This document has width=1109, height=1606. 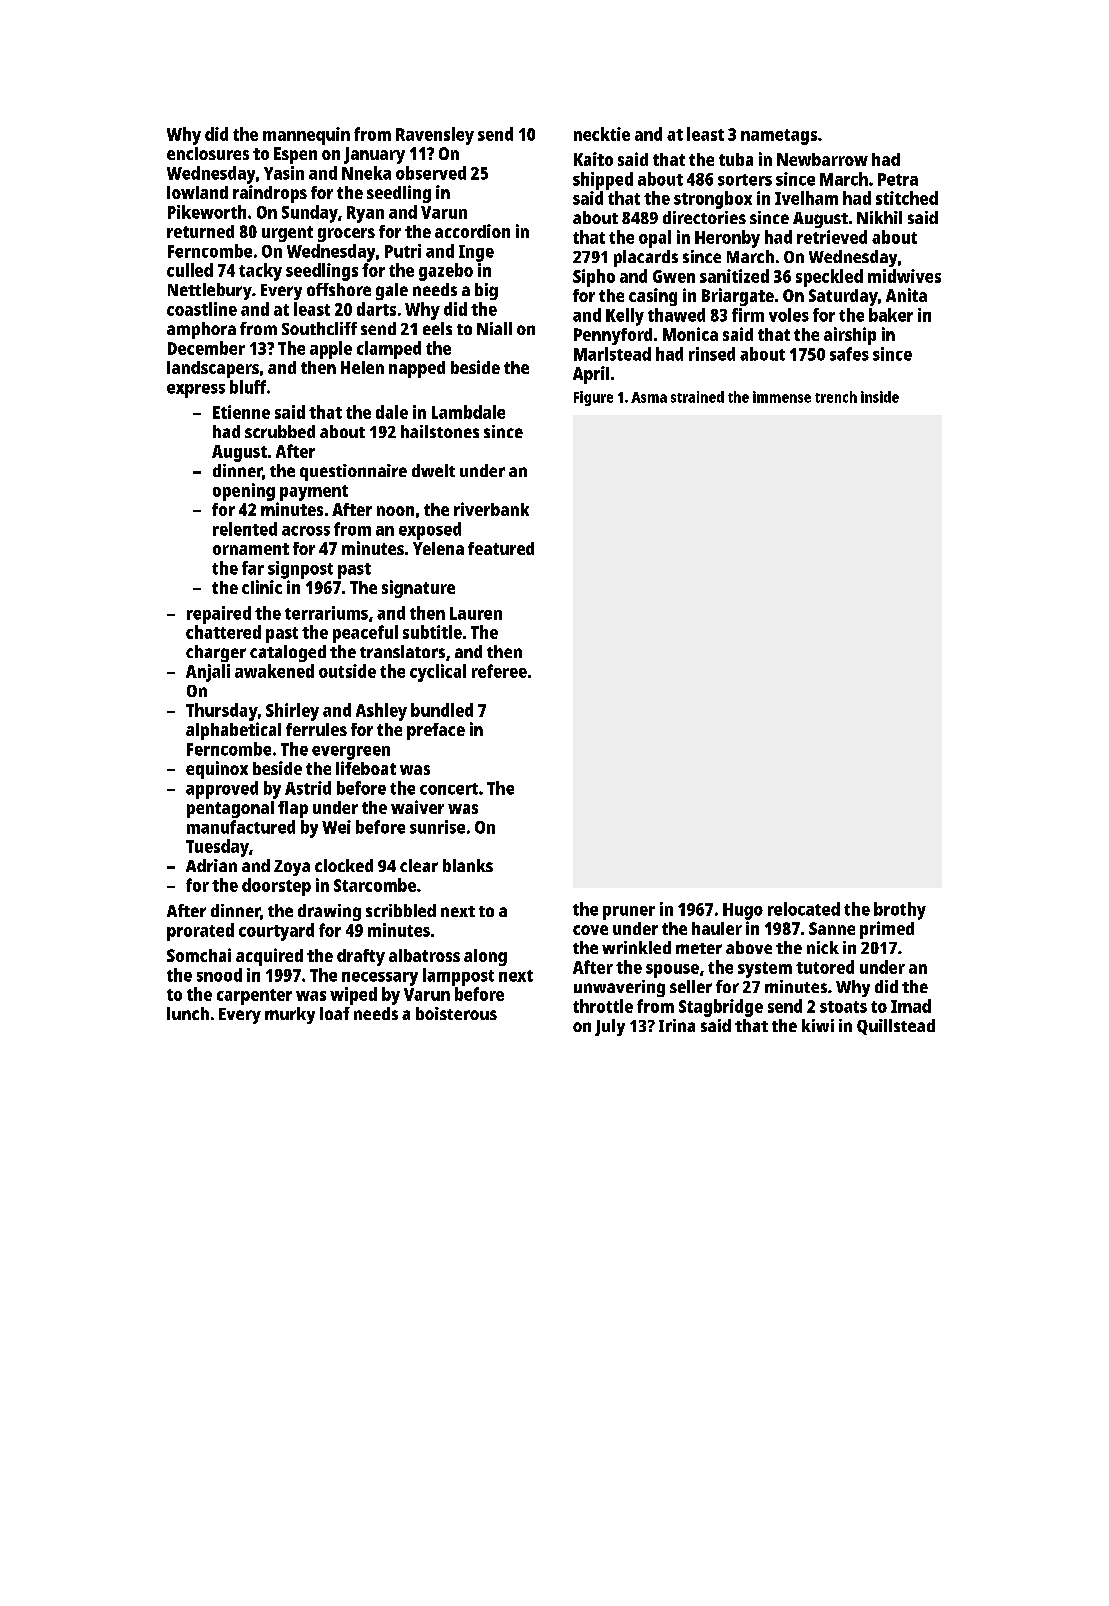 What do you see at coordinates (891, 315) in the document?
I see `baker` at bounding box center [891, 315].
